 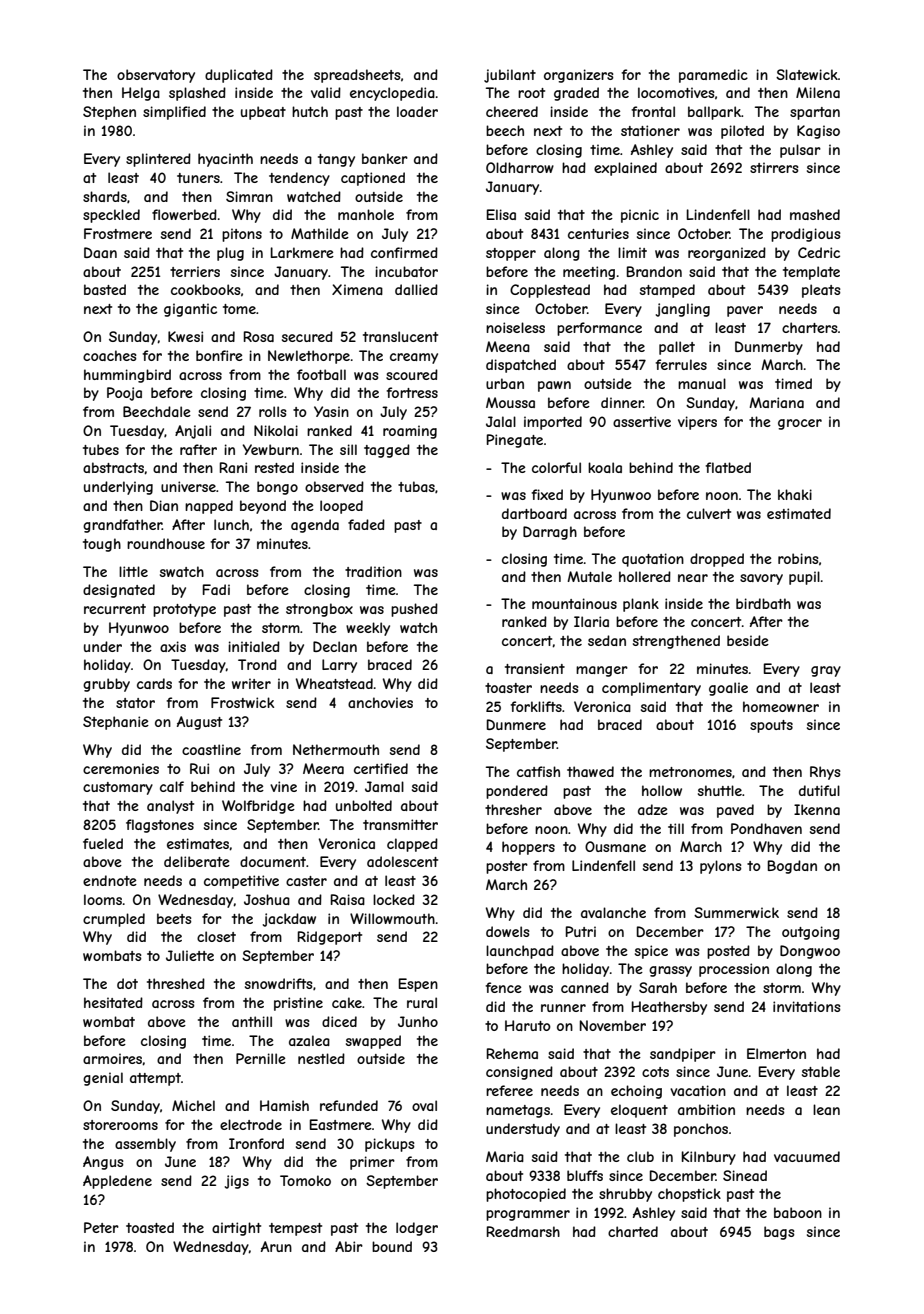 What do you see at coordinates (239, 76) in the page?
I see `duplicated` at bounding box center [239, 76].
